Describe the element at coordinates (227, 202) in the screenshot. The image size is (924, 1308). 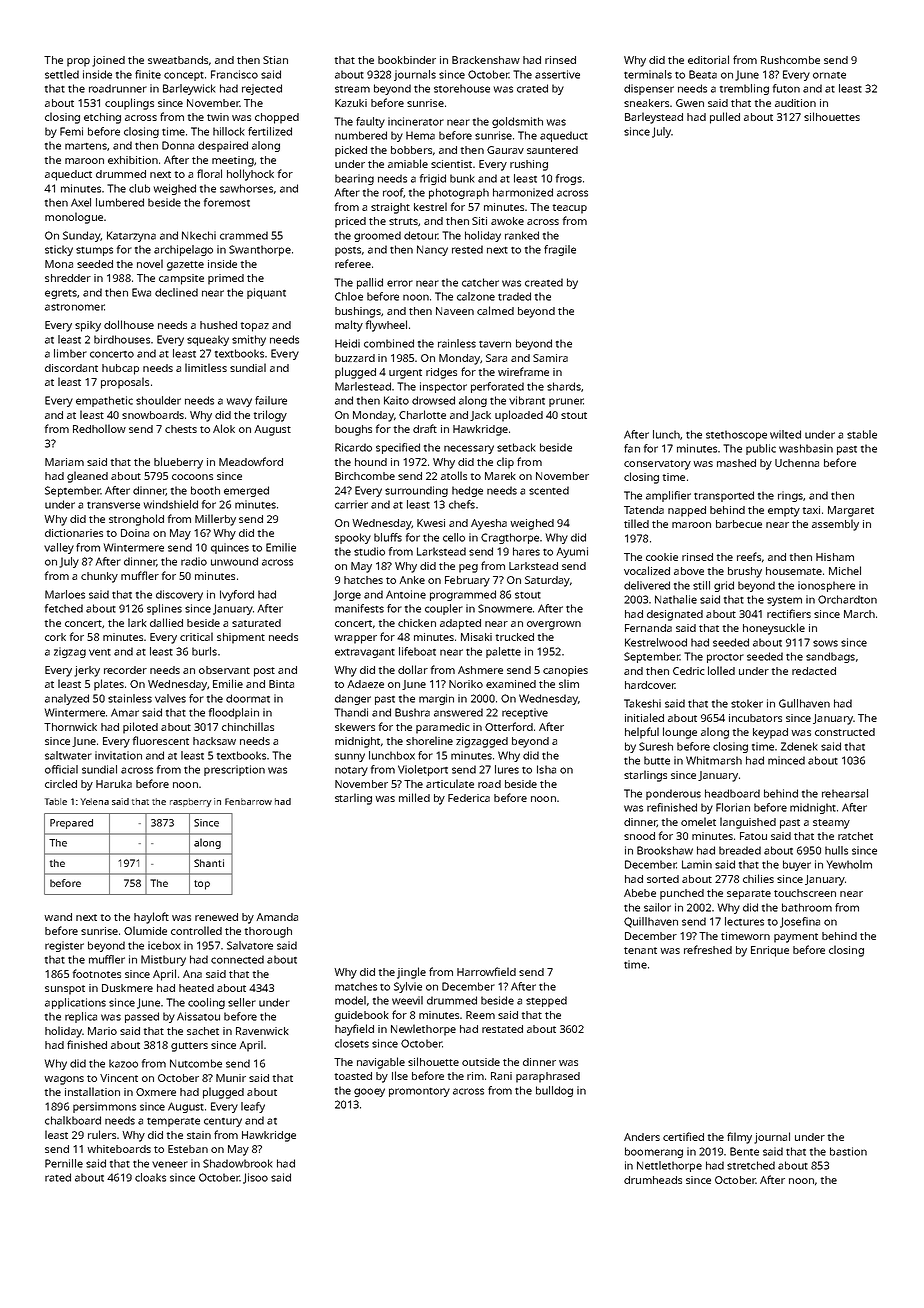
I see `foremost` at that location.
